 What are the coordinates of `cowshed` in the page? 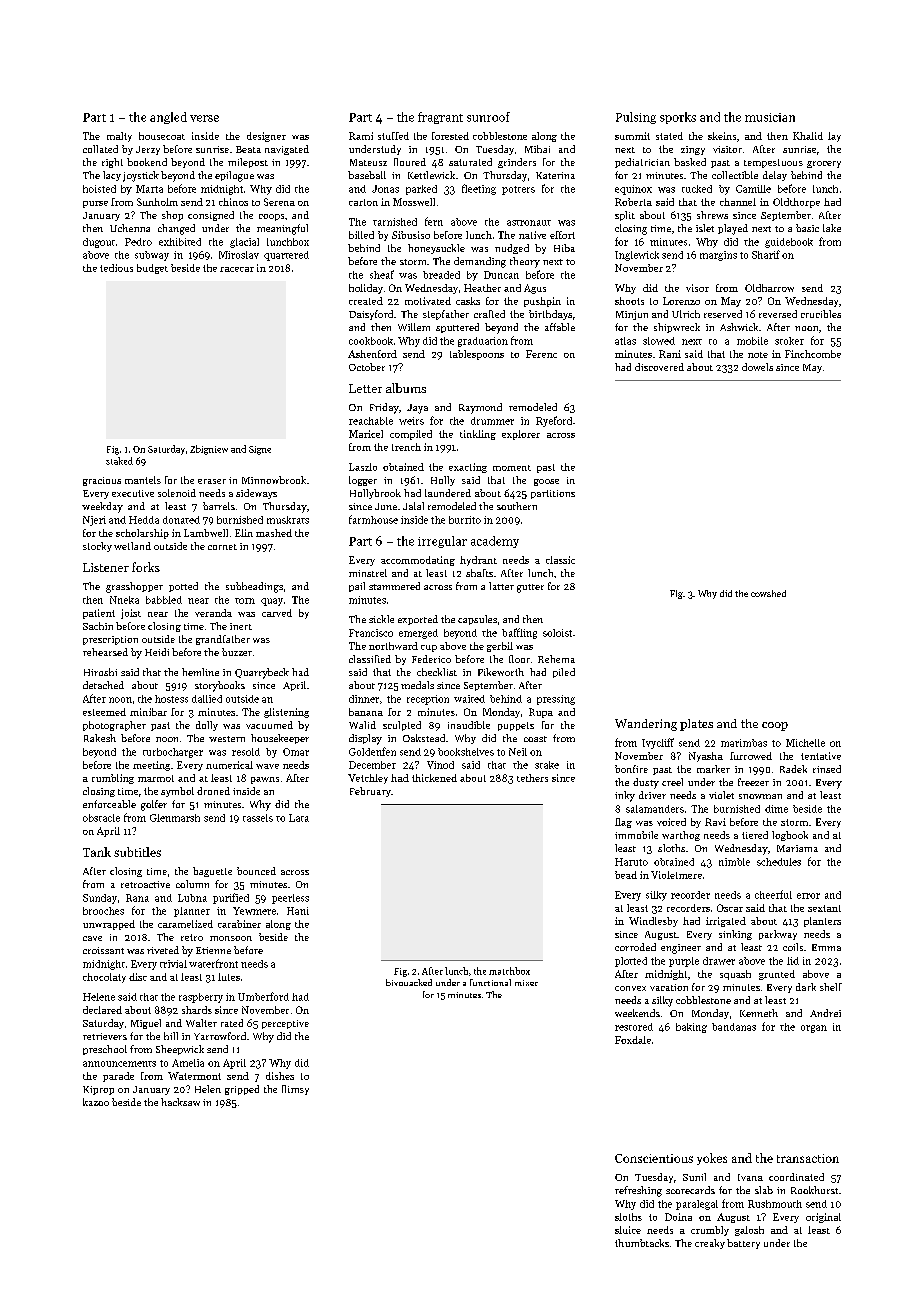 It's located at (768, 593).
